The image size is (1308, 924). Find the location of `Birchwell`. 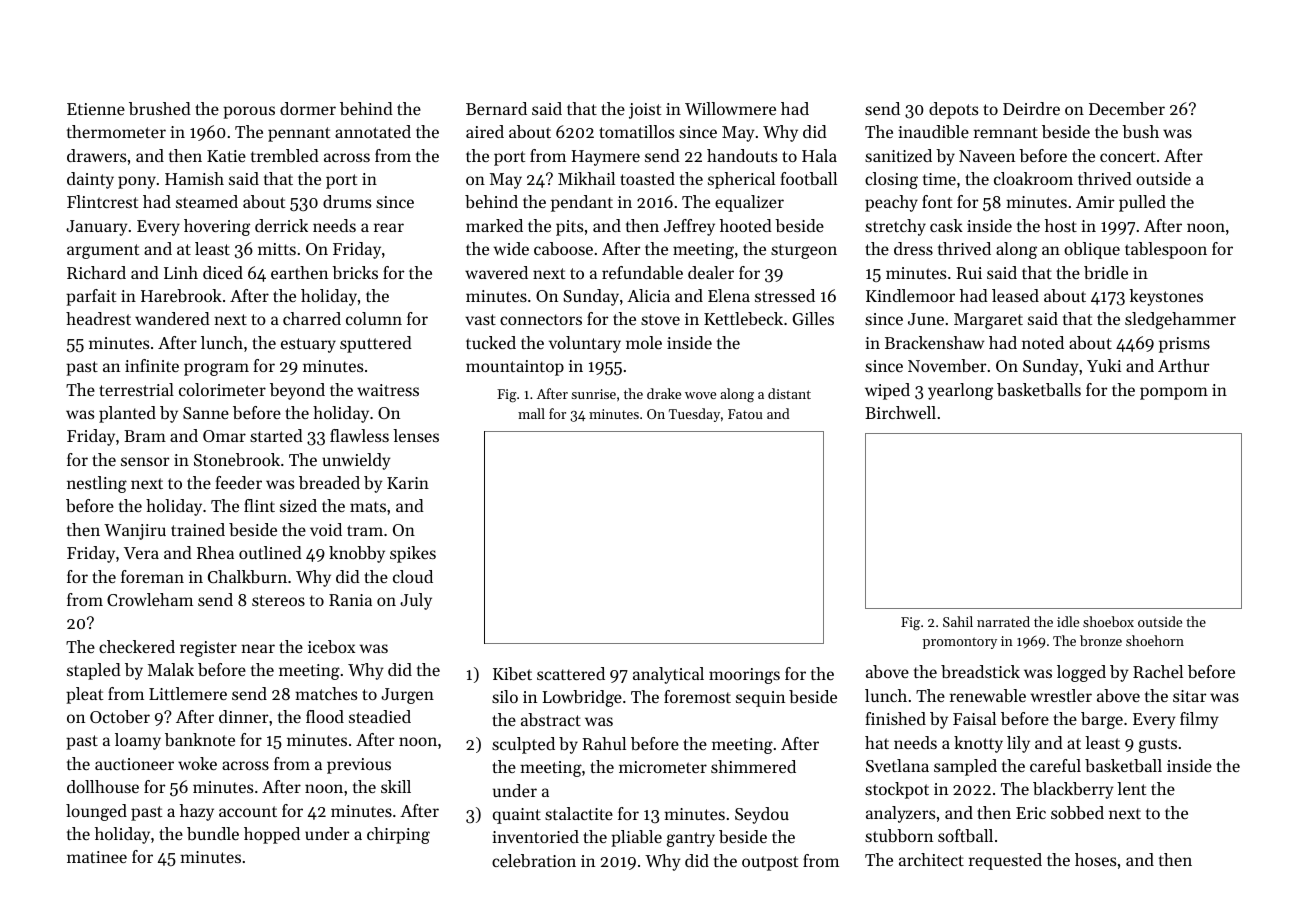

Birchwell is located at coordinates (900, 412).
